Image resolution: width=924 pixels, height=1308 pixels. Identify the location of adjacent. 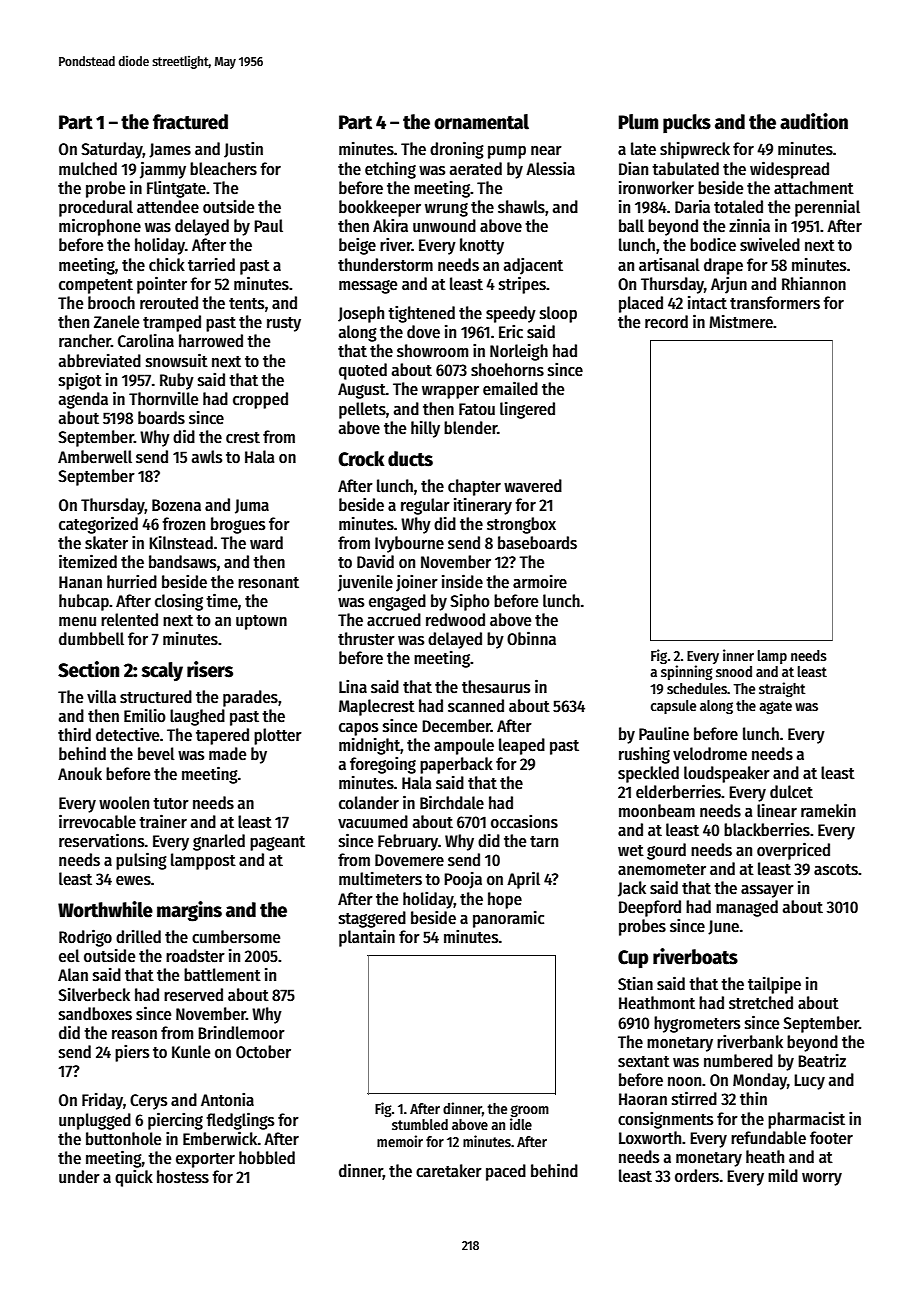
(533, 266).
